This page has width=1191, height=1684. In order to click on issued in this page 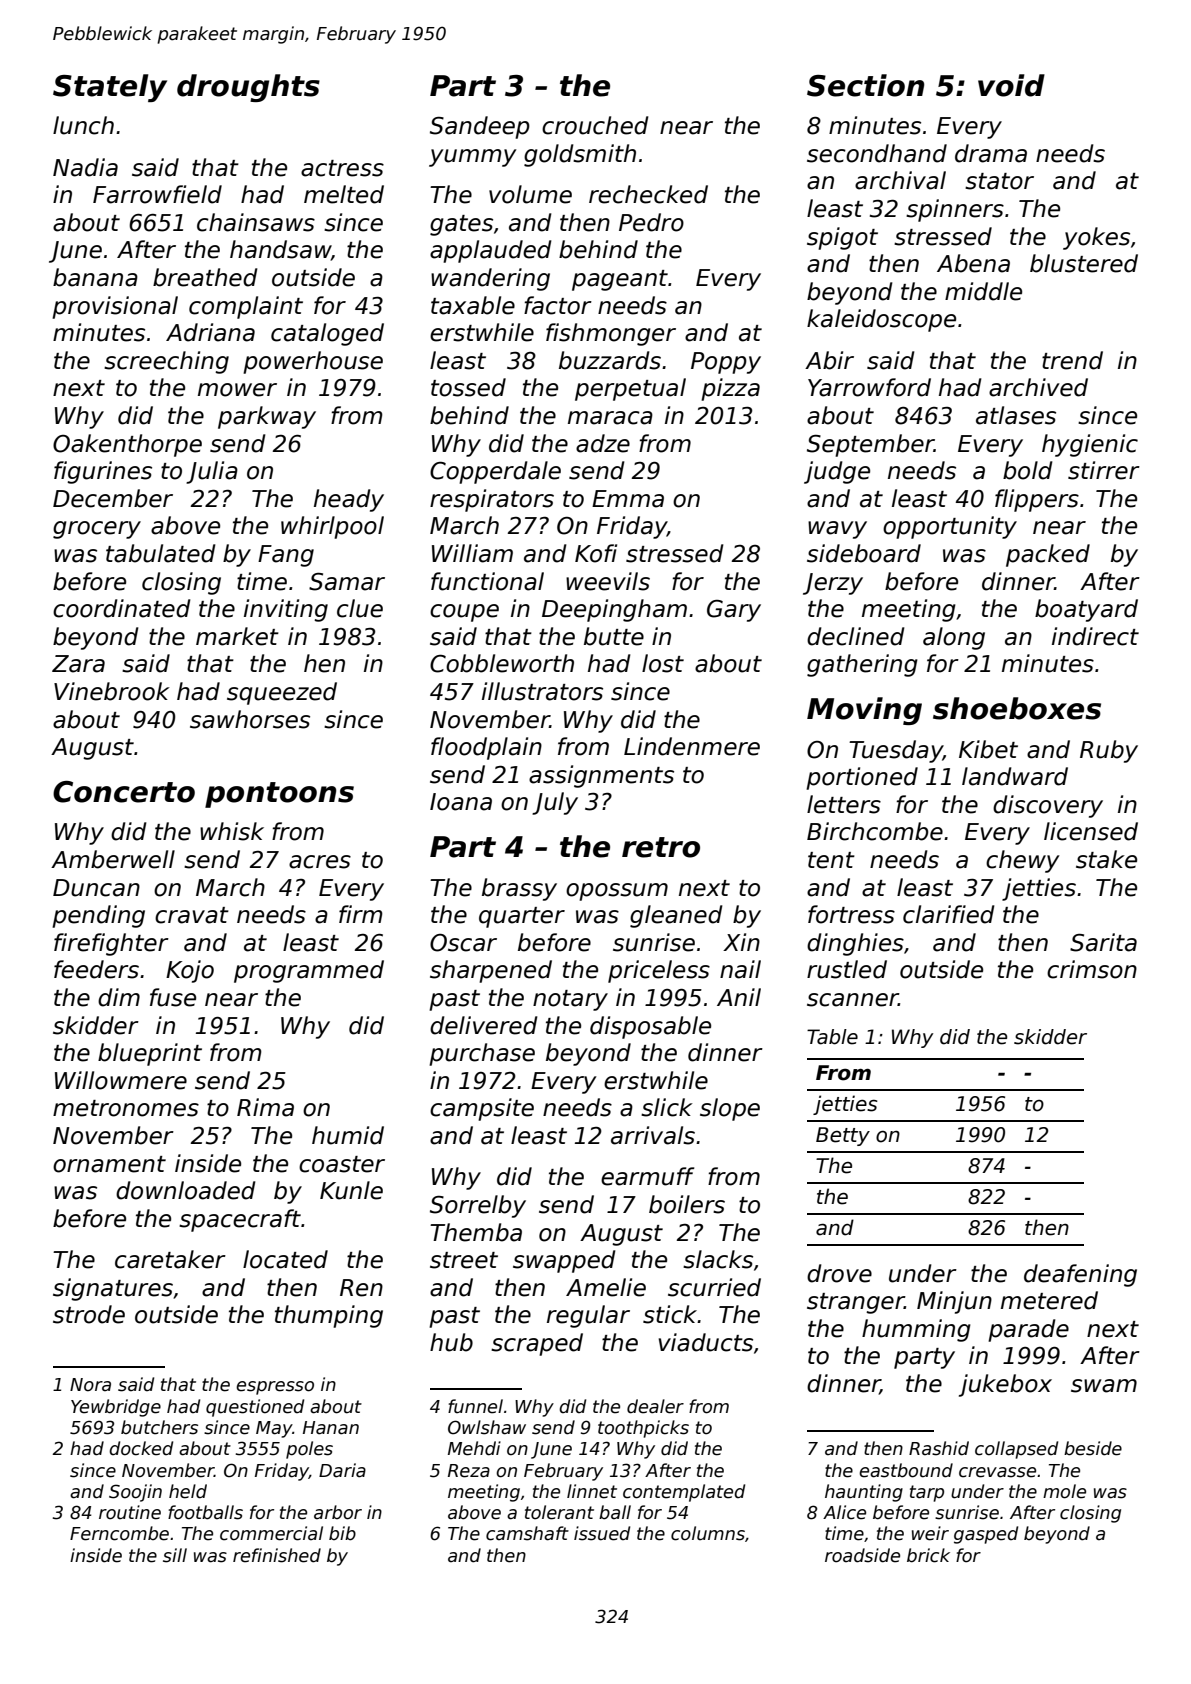, I will do `click(602, 1533)`.
